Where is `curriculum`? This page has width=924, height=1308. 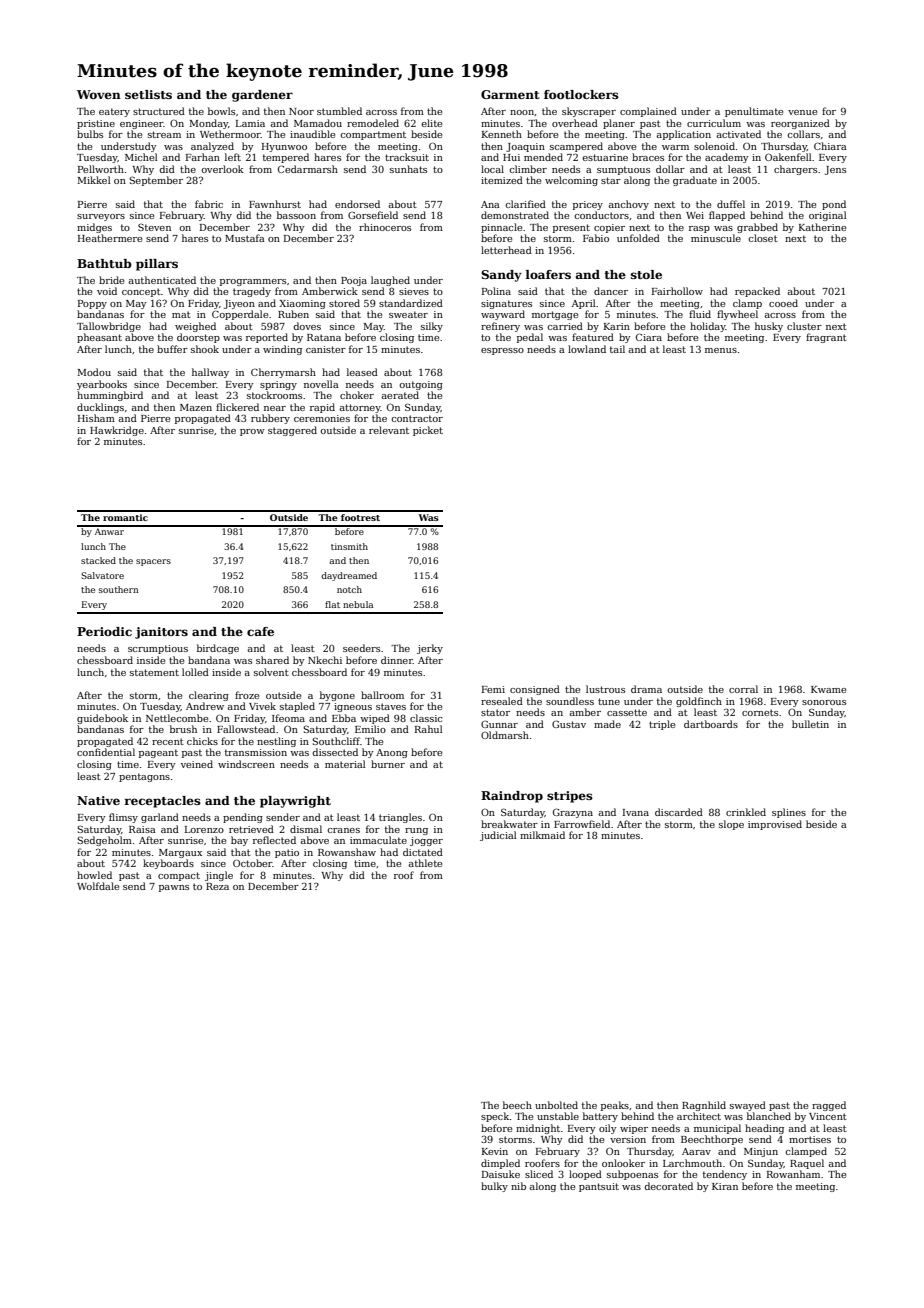
curriculum is located at coordinates (714, 123).
